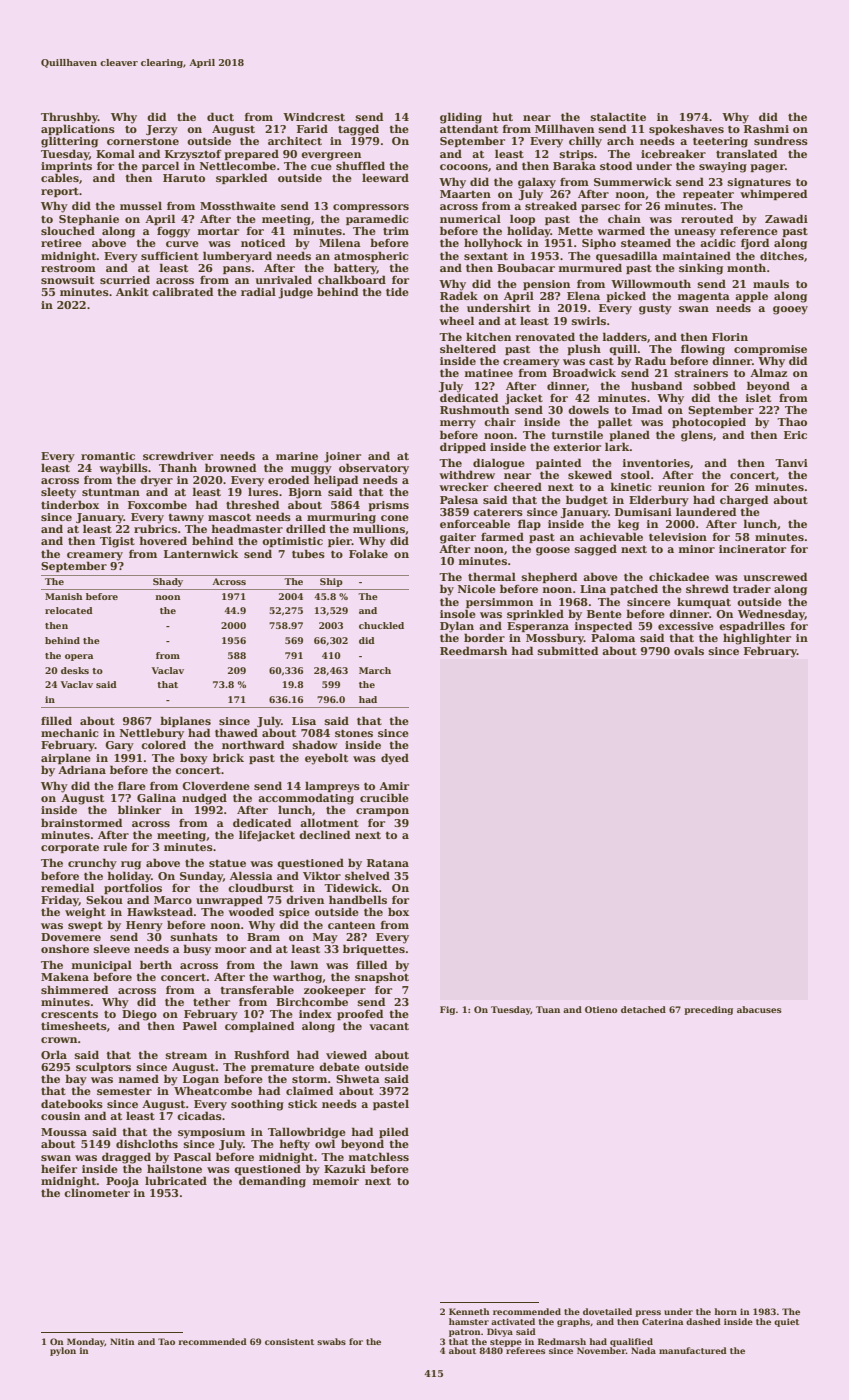 The width and height of the document is (849, 1400). I want to click on detached, so click(643, 1009).
